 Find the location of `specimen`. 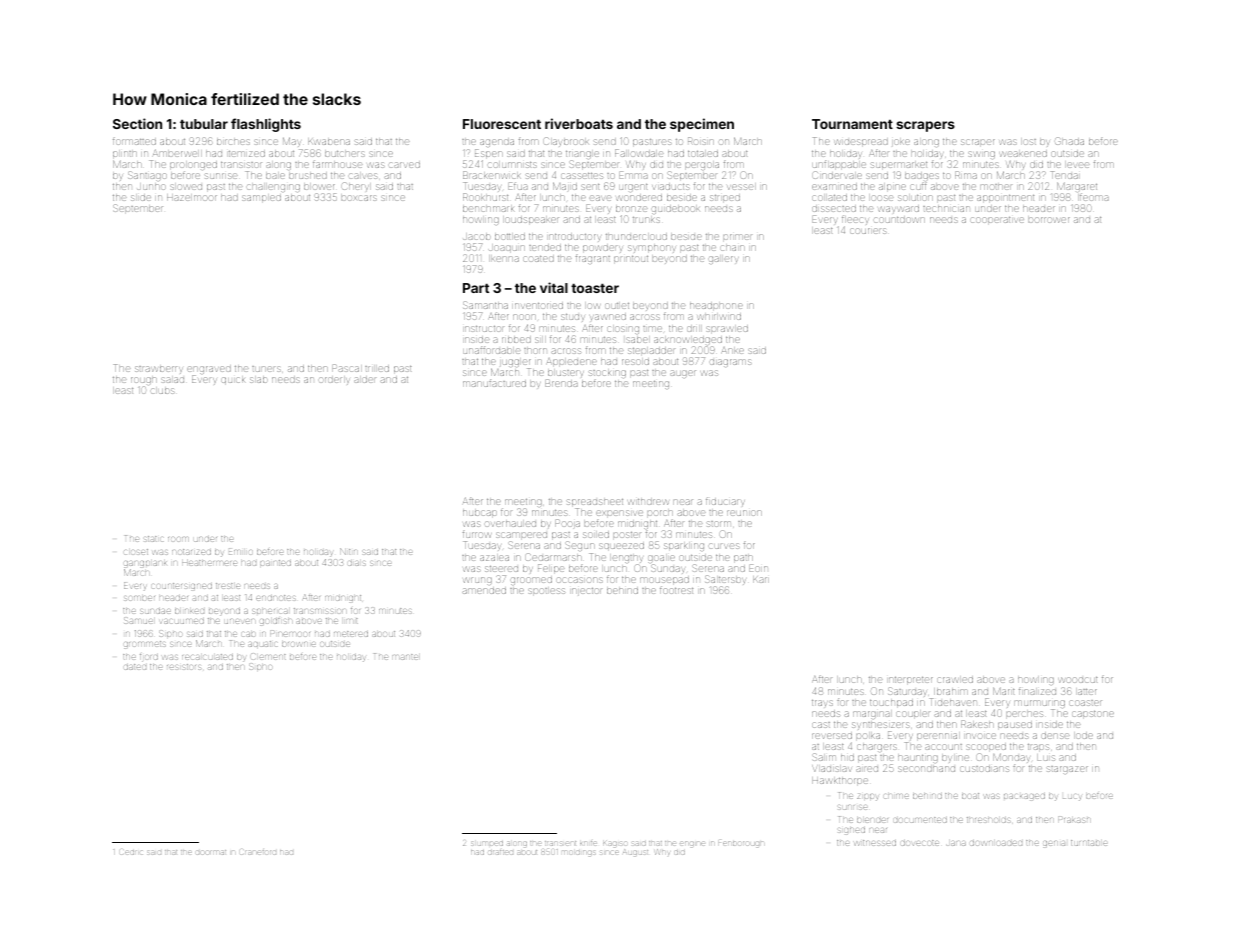

specimen is located at coordinates (702, 125).
